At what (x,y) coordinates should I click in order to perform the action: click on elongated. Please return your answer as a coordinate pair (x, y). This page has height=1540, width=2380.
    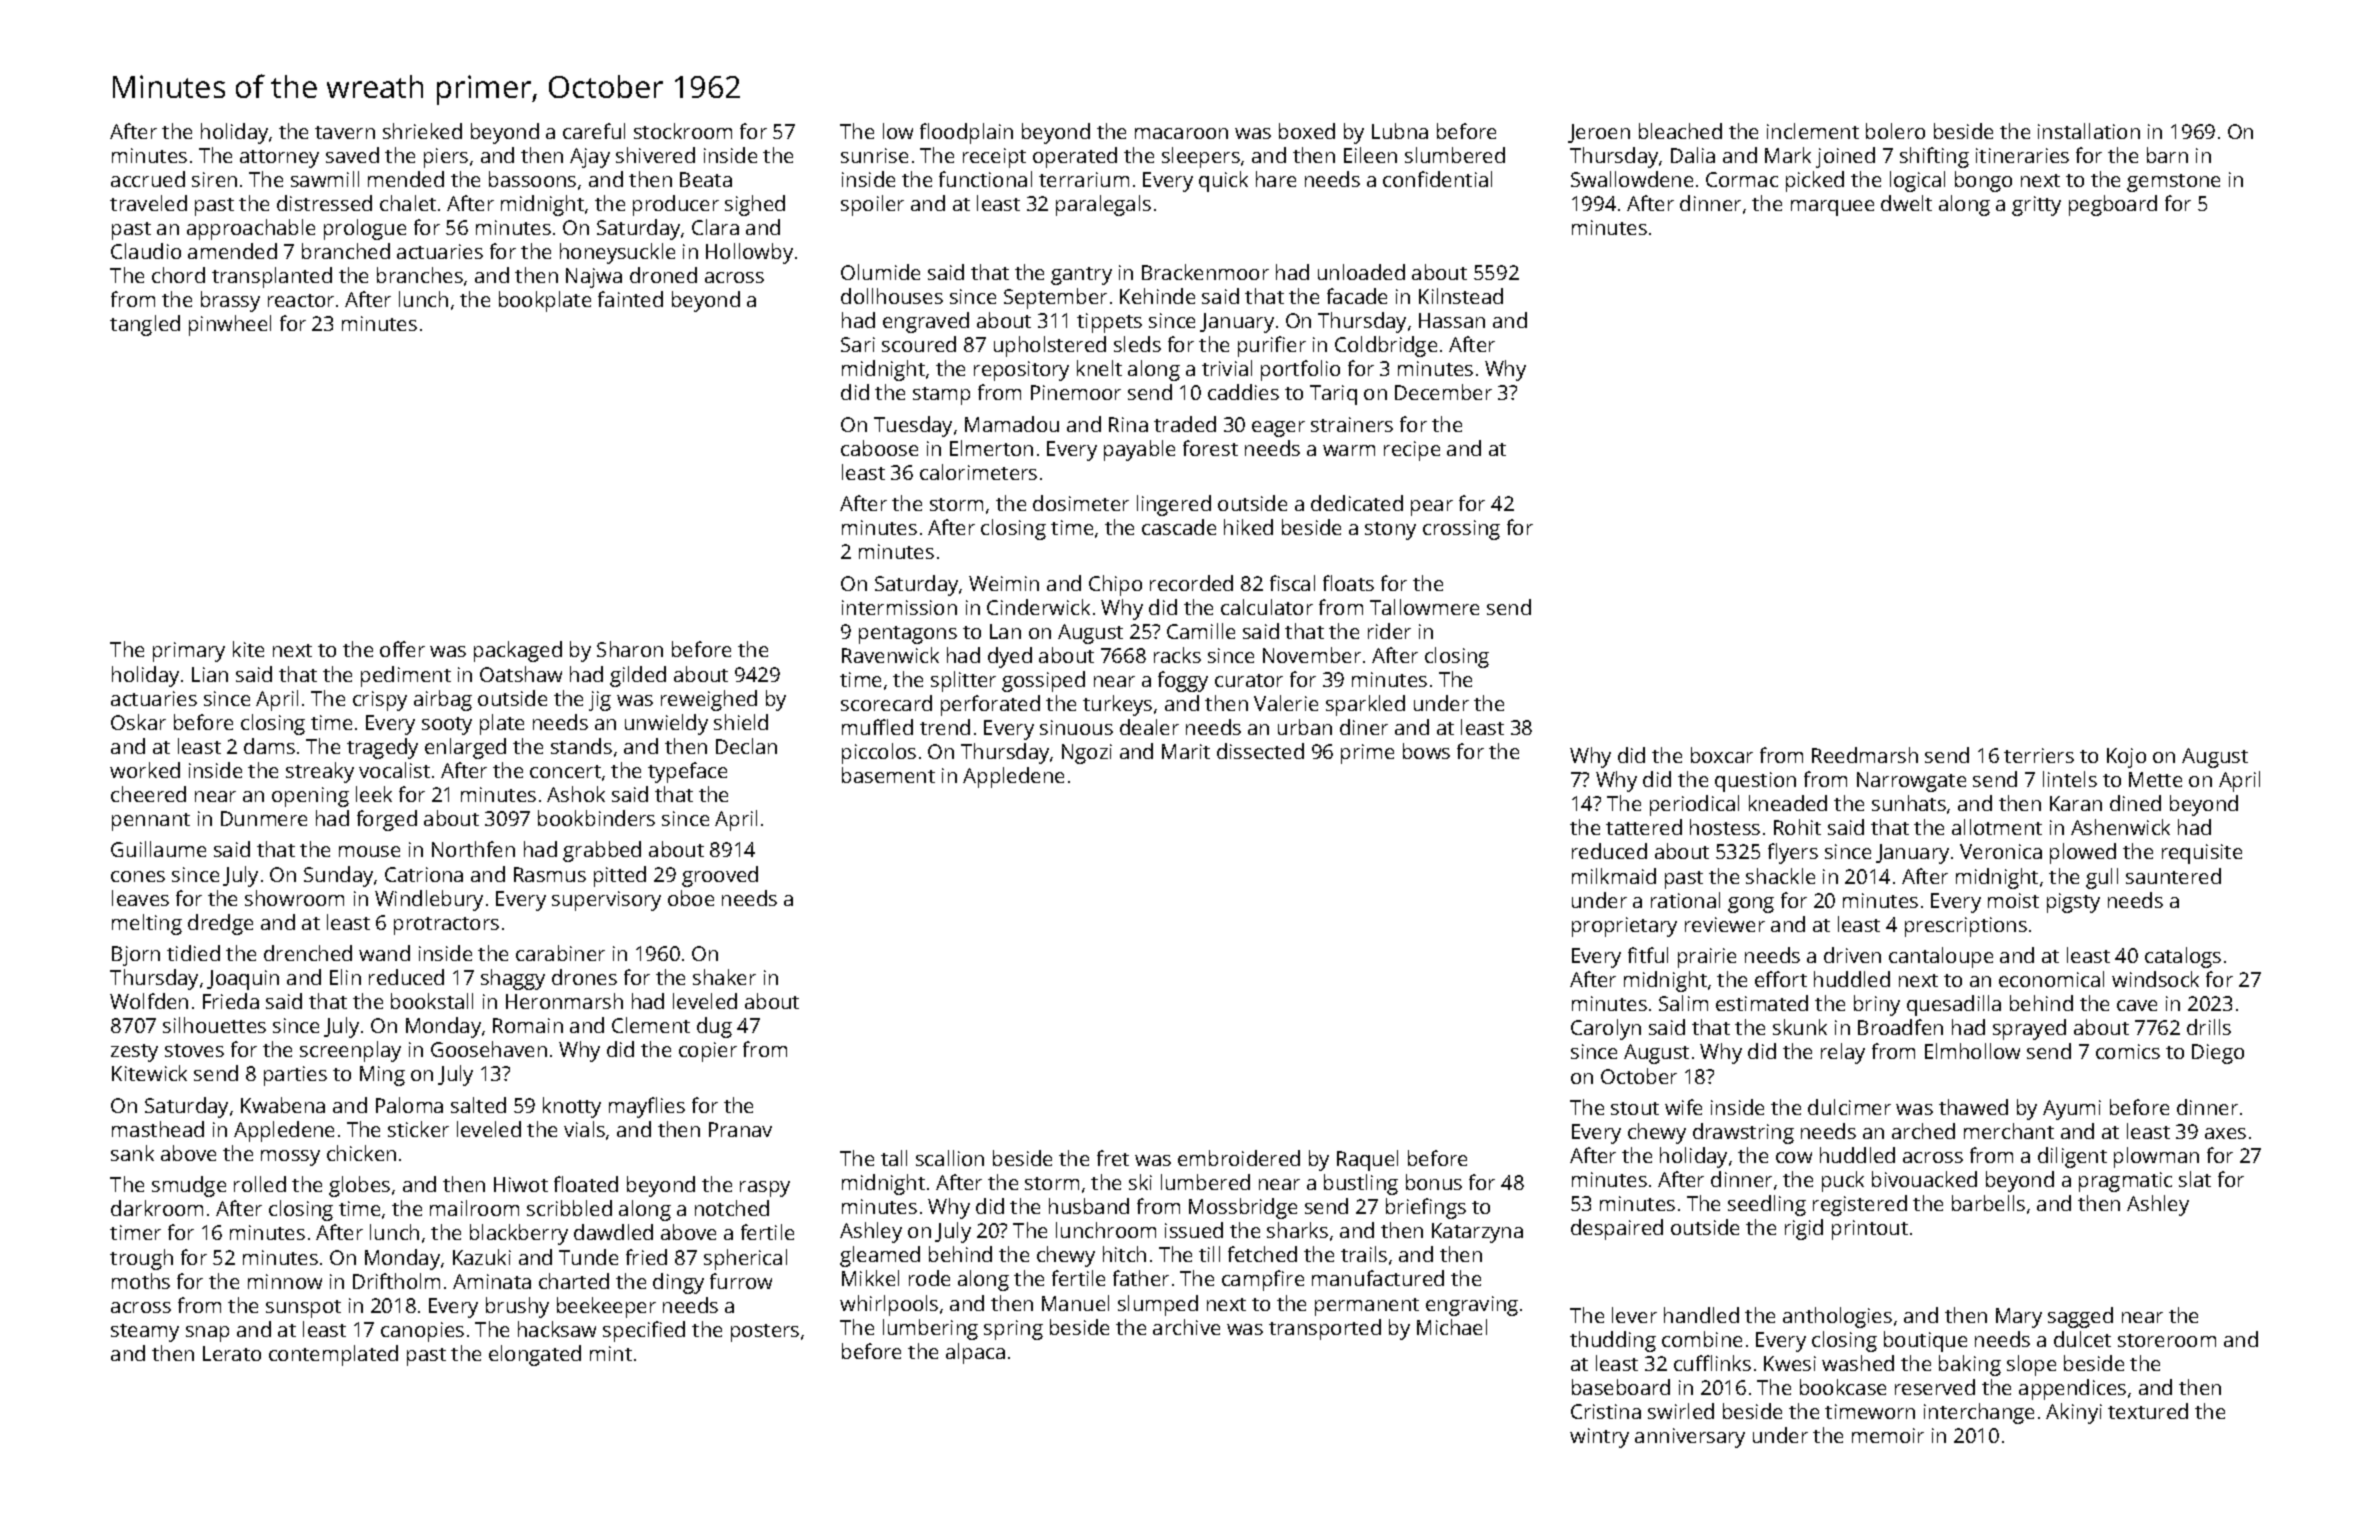
    Looking at the image, I should click on (535, 1355).
